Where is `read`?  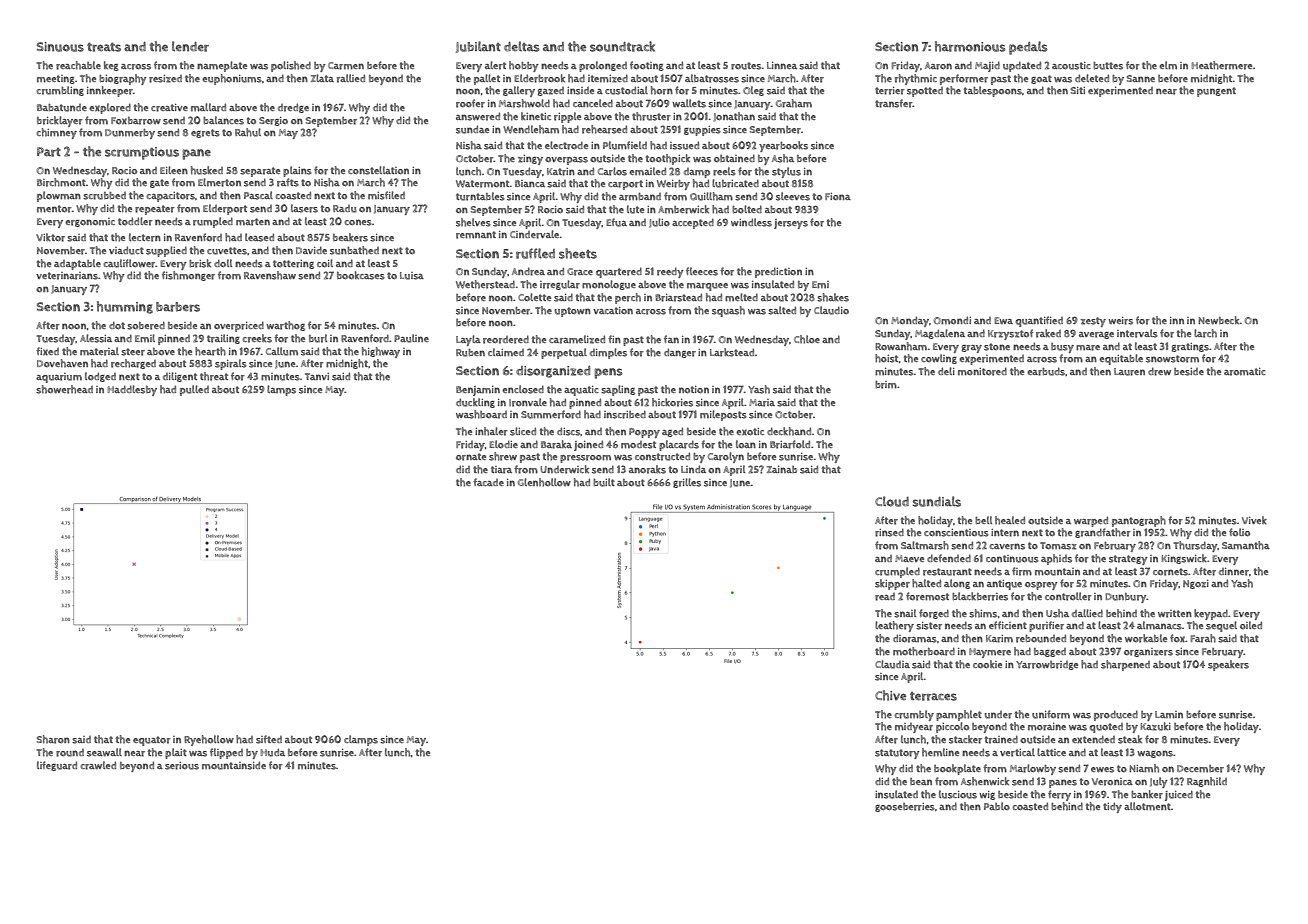
read is located at coordinates (885, 597).
